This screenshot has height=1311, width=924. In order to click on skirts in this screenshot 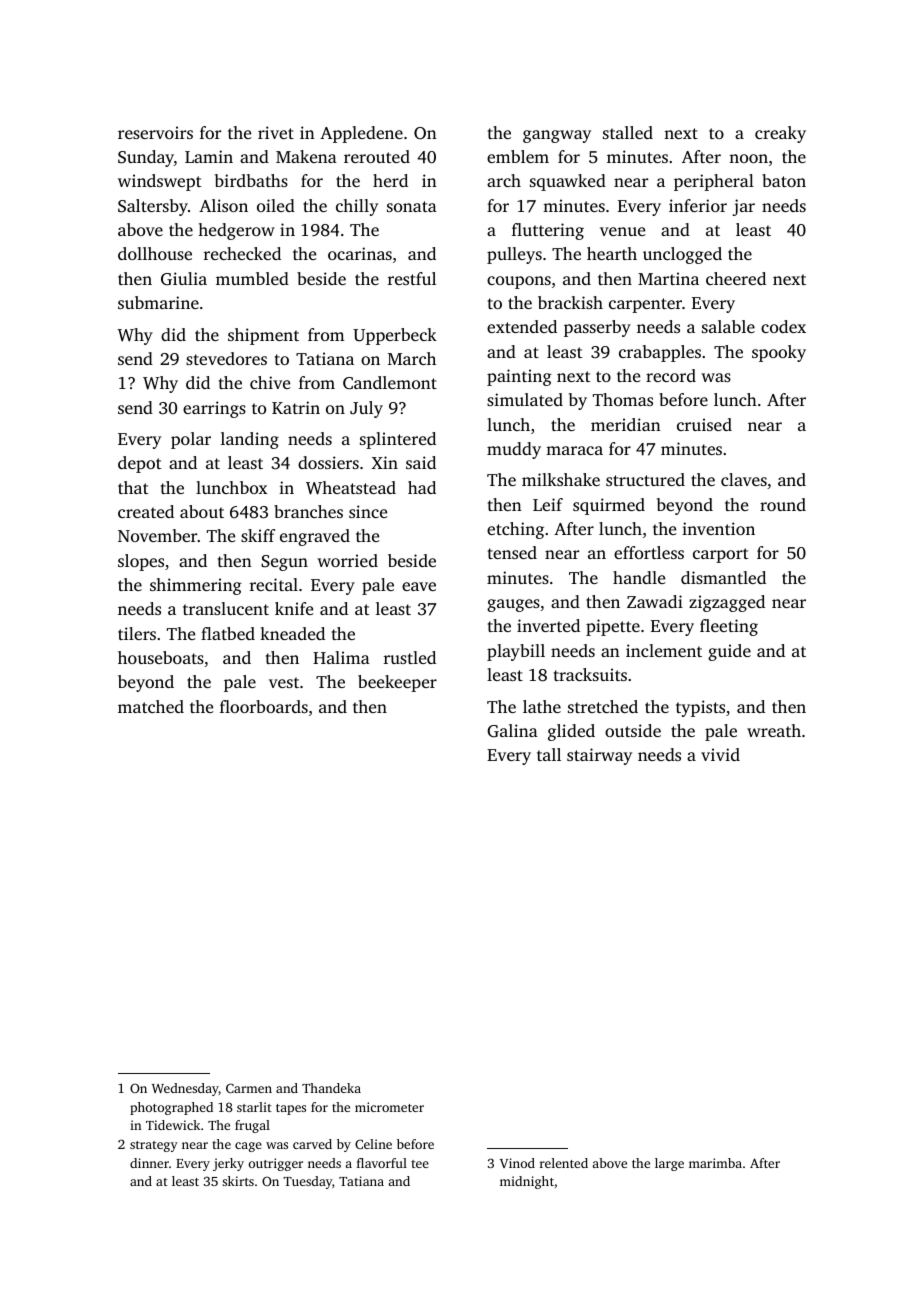, I will do `click(238, 1181)`.
